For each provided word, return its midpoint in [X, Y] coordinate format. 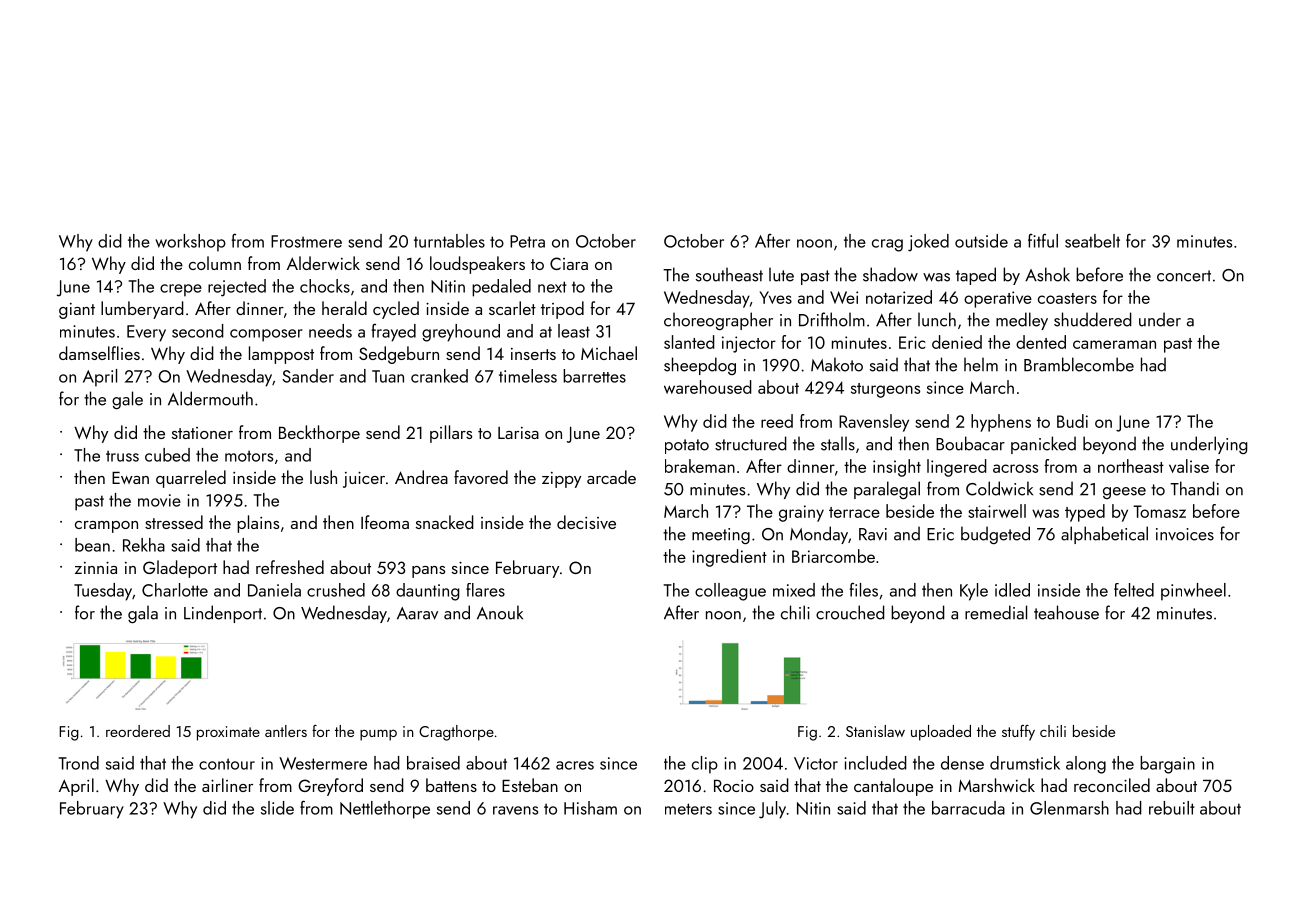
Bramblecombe [1079, 364]
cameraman [1114, 344]
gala [143, 614]
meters [688, 809]
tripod [562, 310]
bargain [1167, 765]
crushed [336, 590]
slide [277, 808]
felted [1134, 590]
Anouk [500, 612]
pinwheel [1193, 592]
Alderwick [323, 263]
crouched [850, 612]
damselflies [99, 353]
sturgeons [885, 390]
